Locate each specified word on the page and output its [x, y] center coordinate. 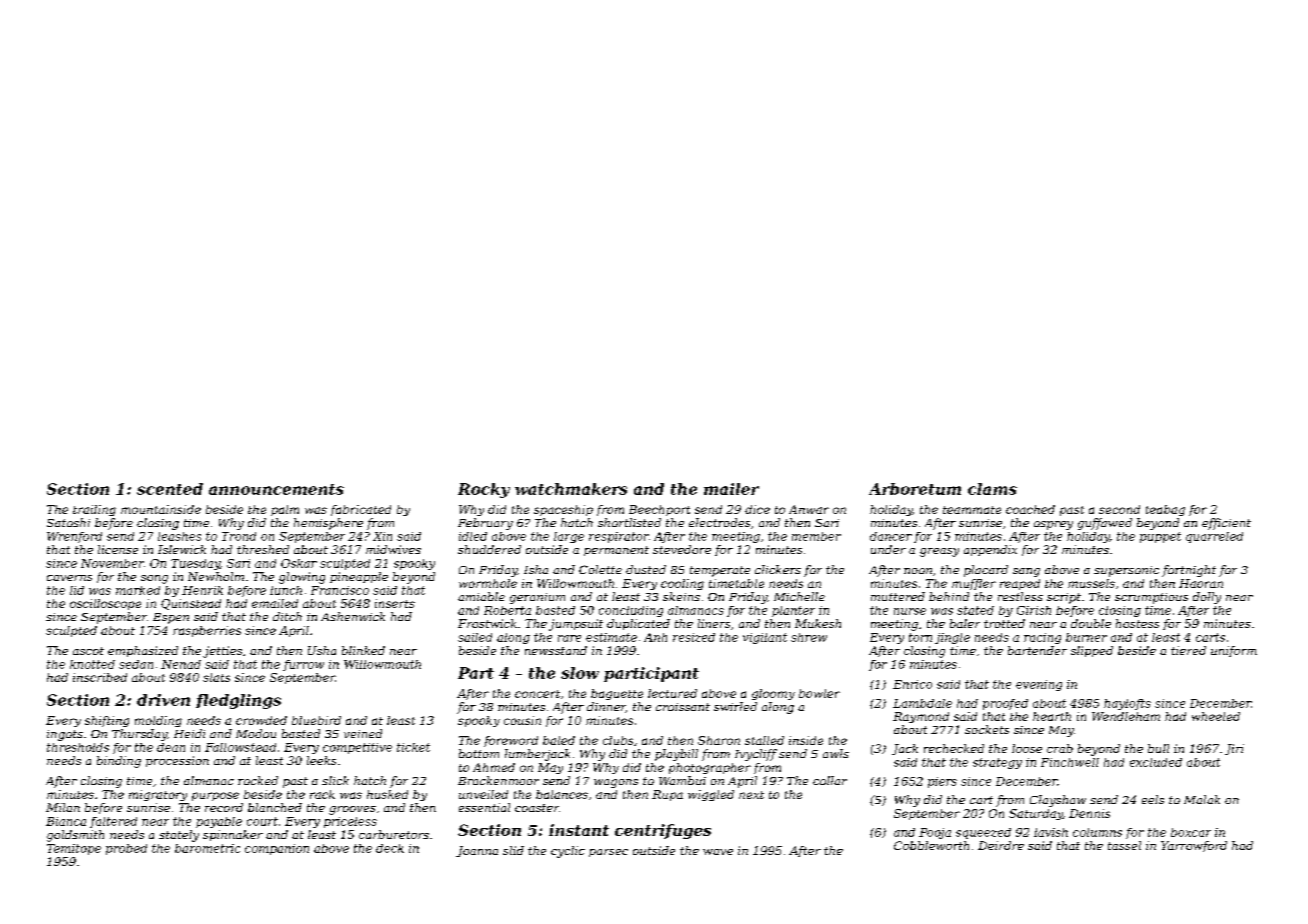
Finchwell [1070, 762]
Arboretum [915, 489]
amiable [481, 596]
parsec [608, 853]
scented [170, 489]
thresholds [78, 747]
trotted [1004, 623]
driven [163, 700]
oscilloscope [105, 604]
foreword [511, 741]
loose [1027, 748]
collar [830, 780]
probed [126, 849]
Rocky [484, 490]
